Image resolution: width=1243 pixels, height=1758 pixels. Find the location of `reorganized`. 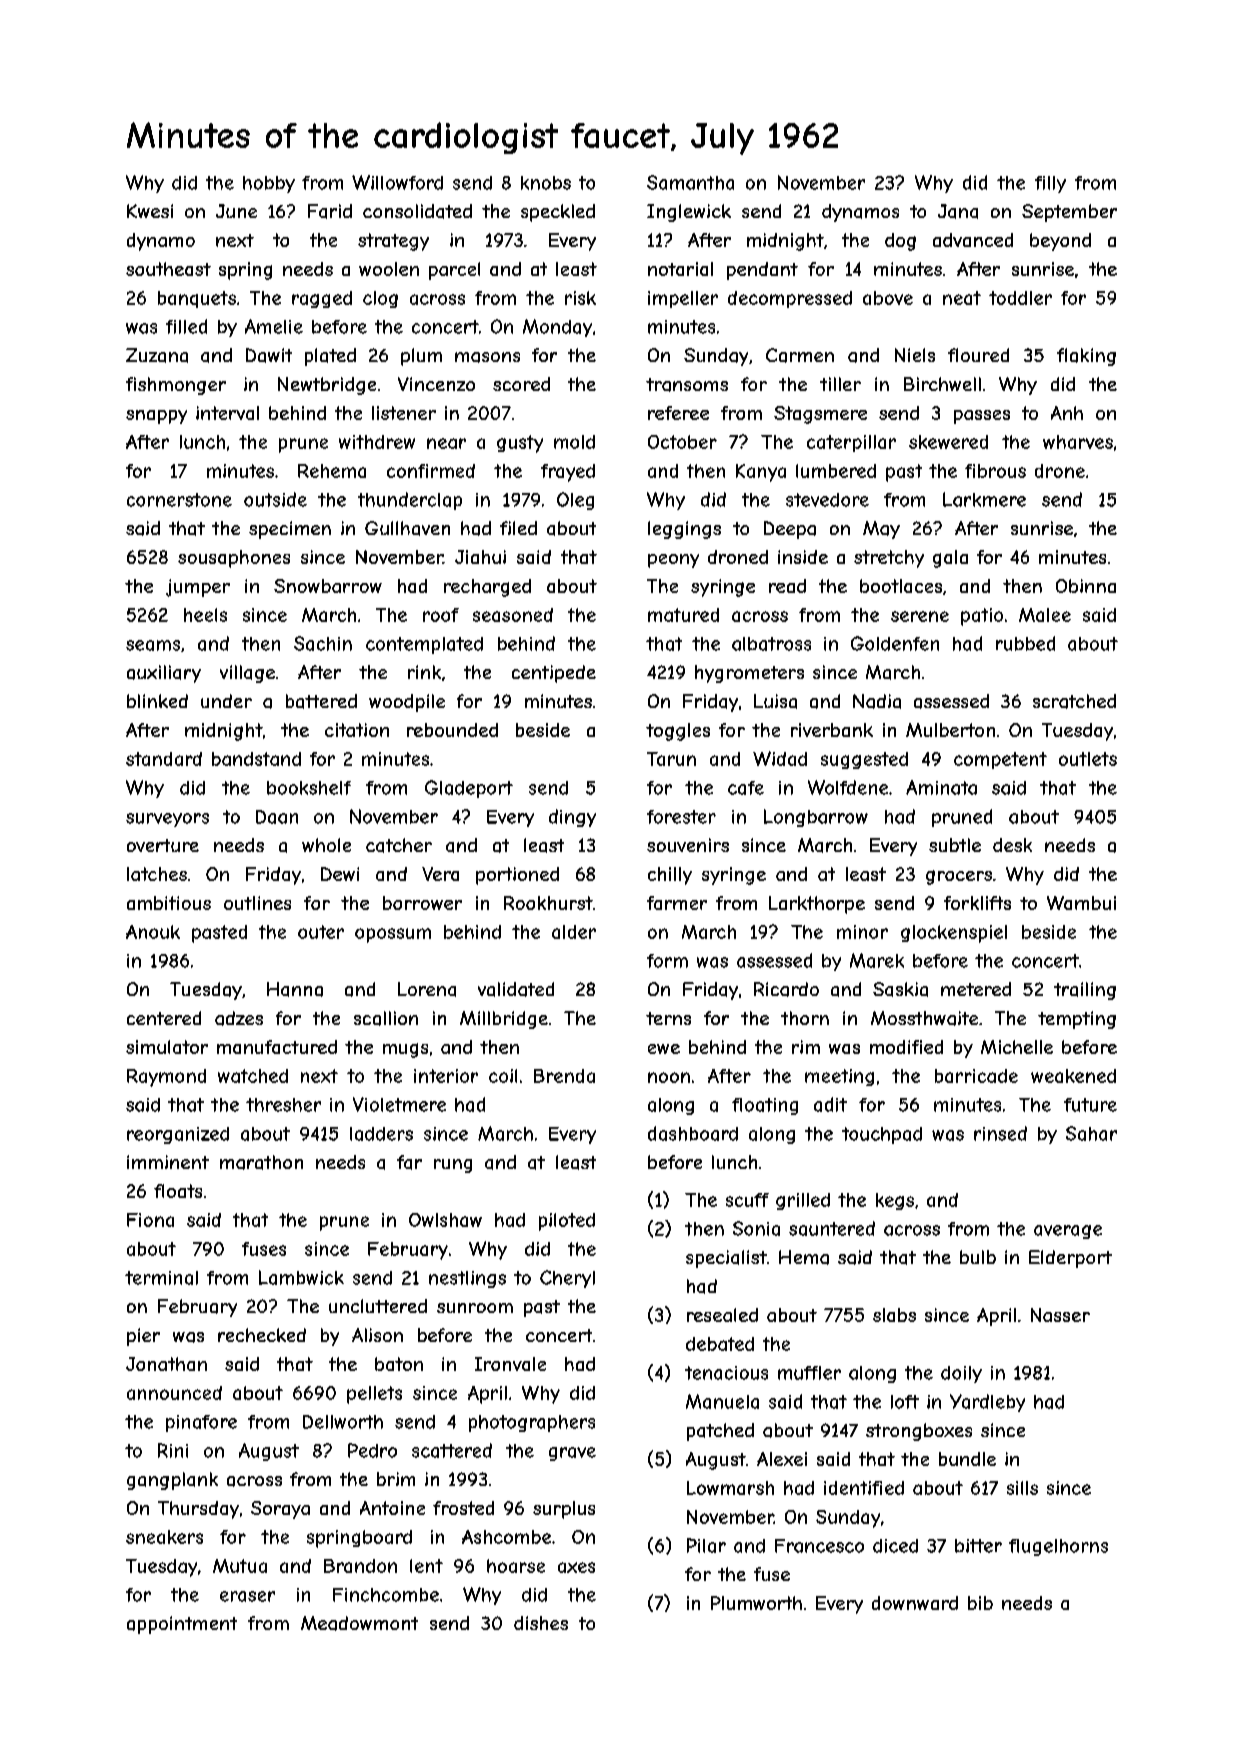

reorganized is located at coordinates (178, 1135).
